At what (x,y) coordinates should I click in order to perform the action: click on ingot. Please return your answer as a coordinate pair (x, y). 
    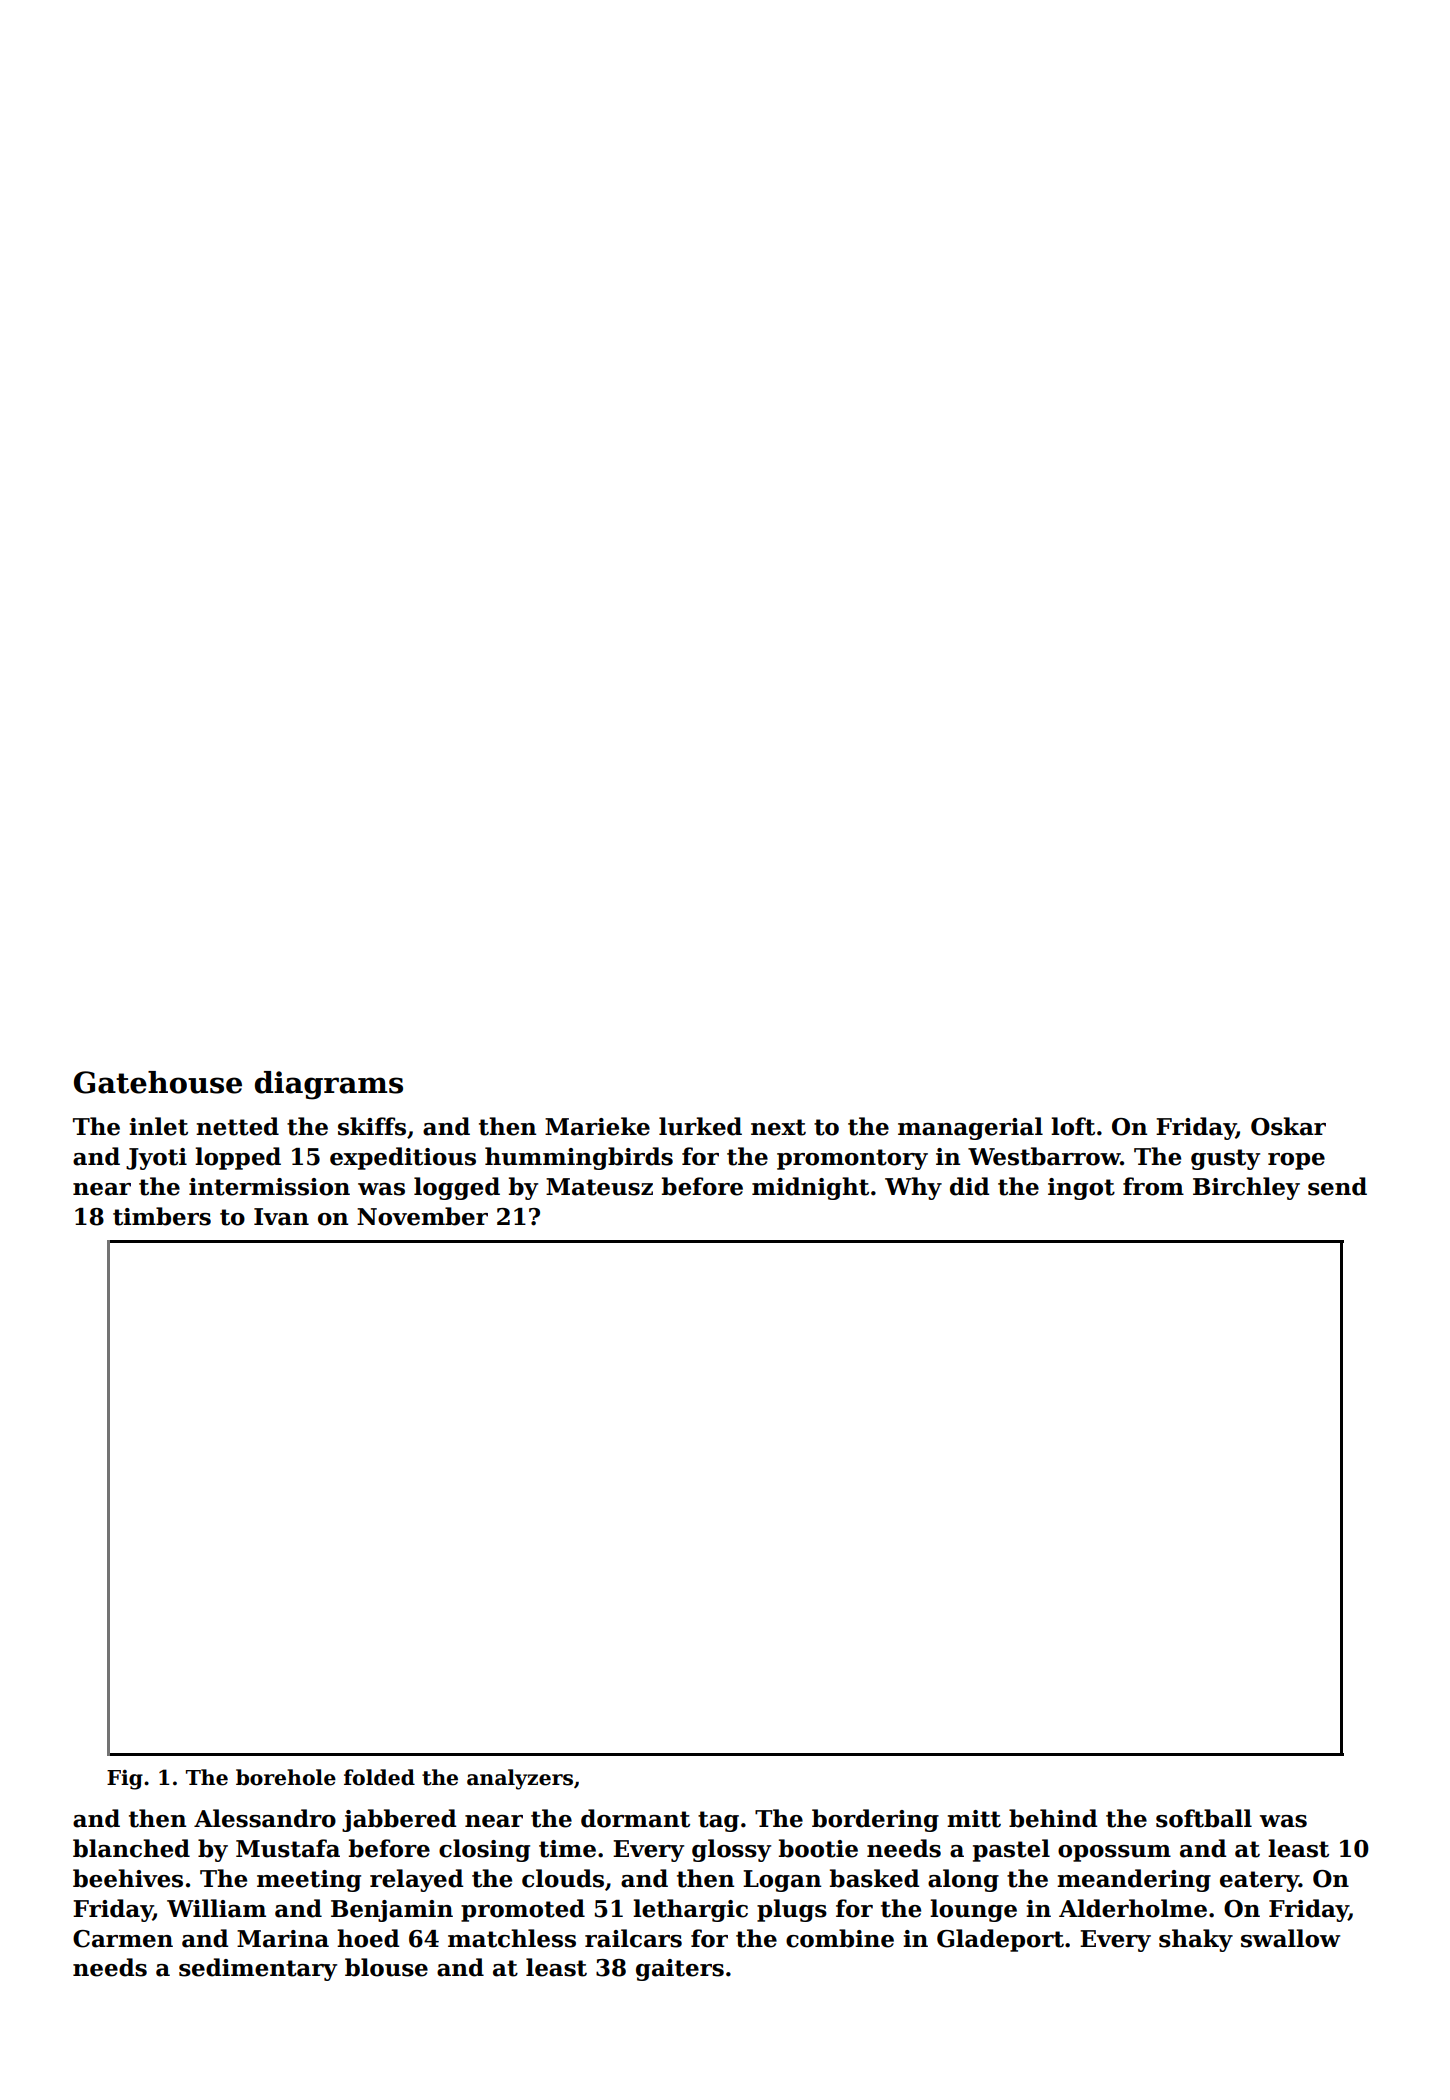
    Looking at the image, I should click on (1081, 1189).
